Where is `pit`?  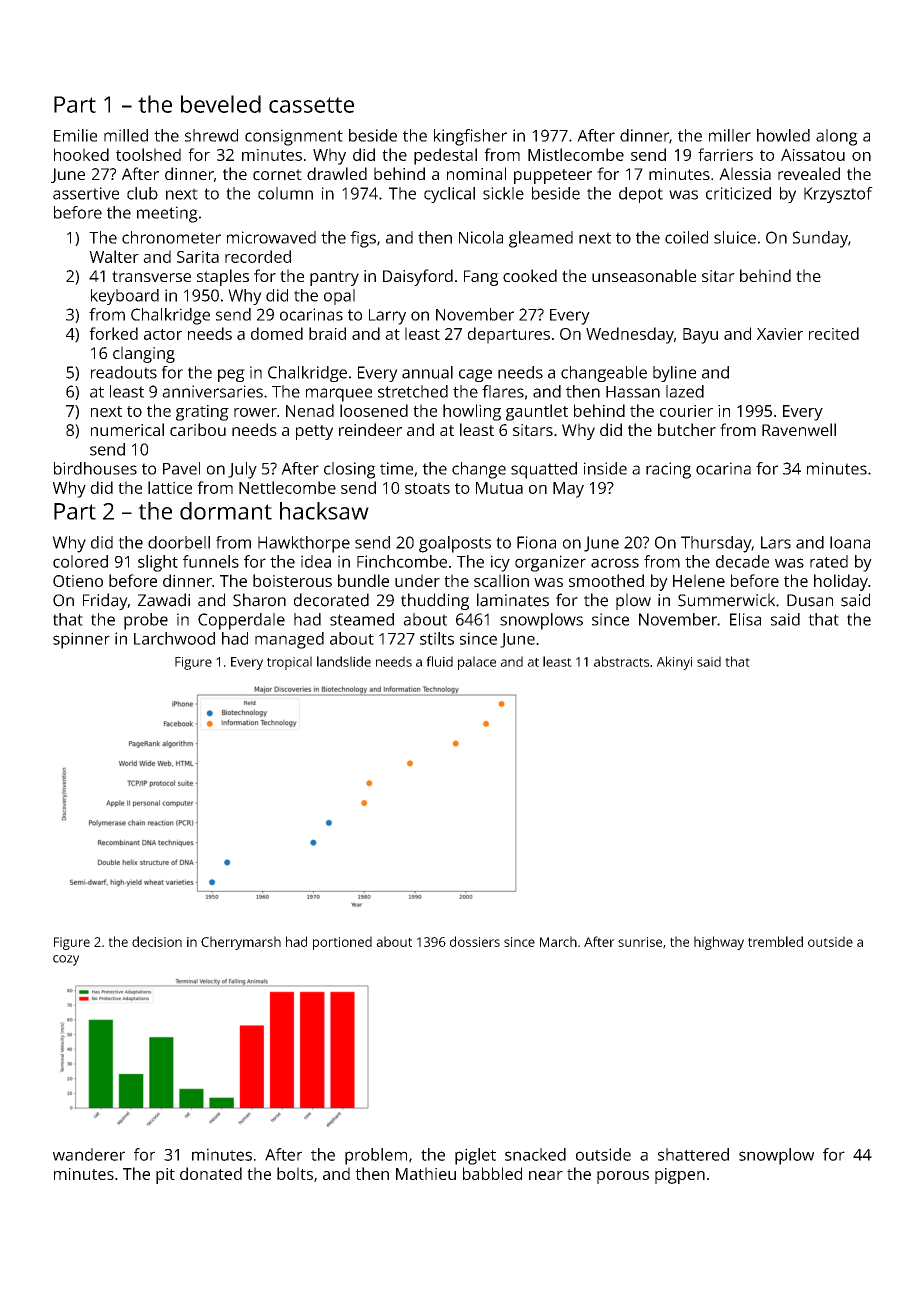 pit is located at coordinates (165, 1176).
